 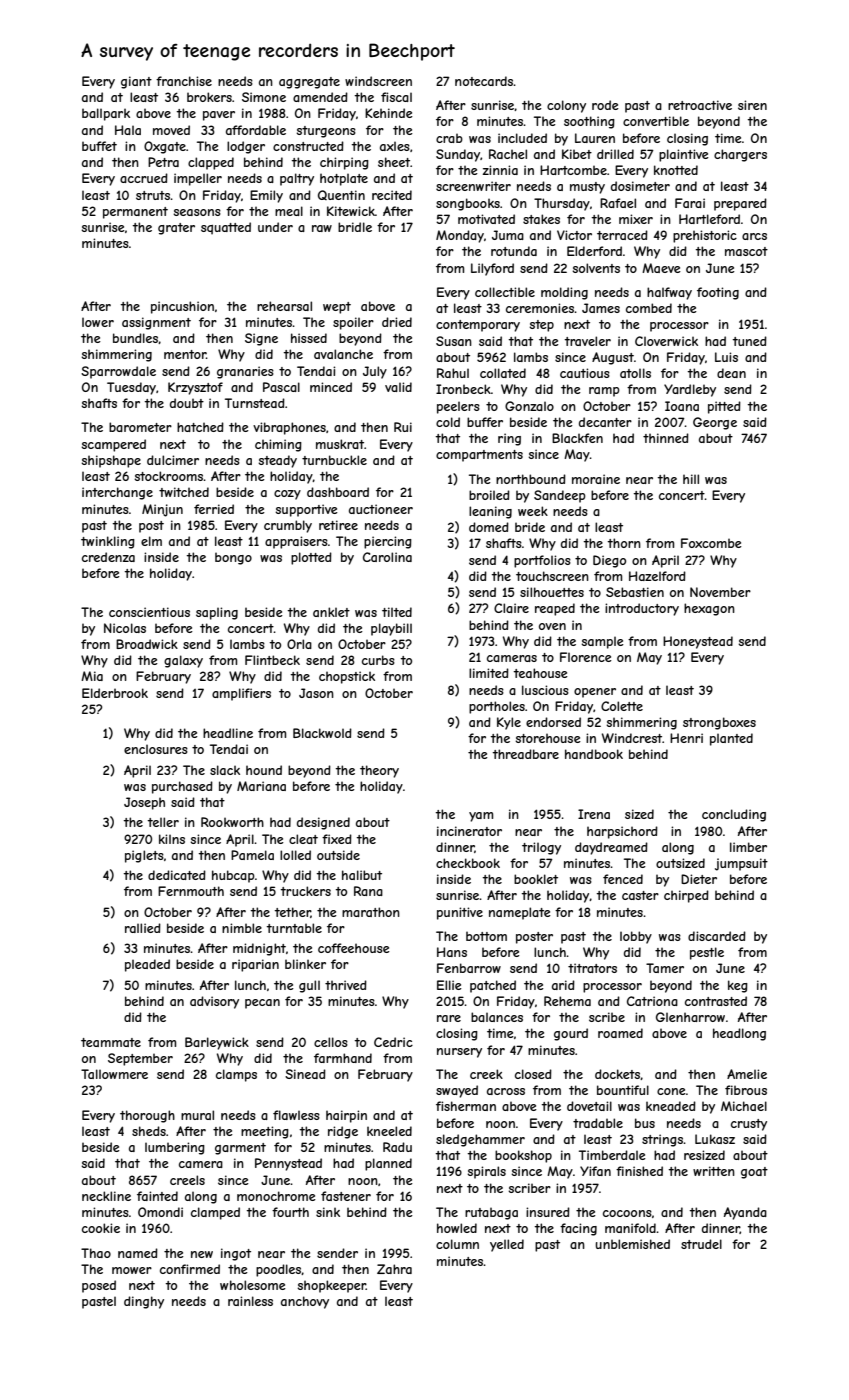 What do you see at coordinates (326, 132) in the page?
I see `sturgeons` at bounding box center [326, 132].
